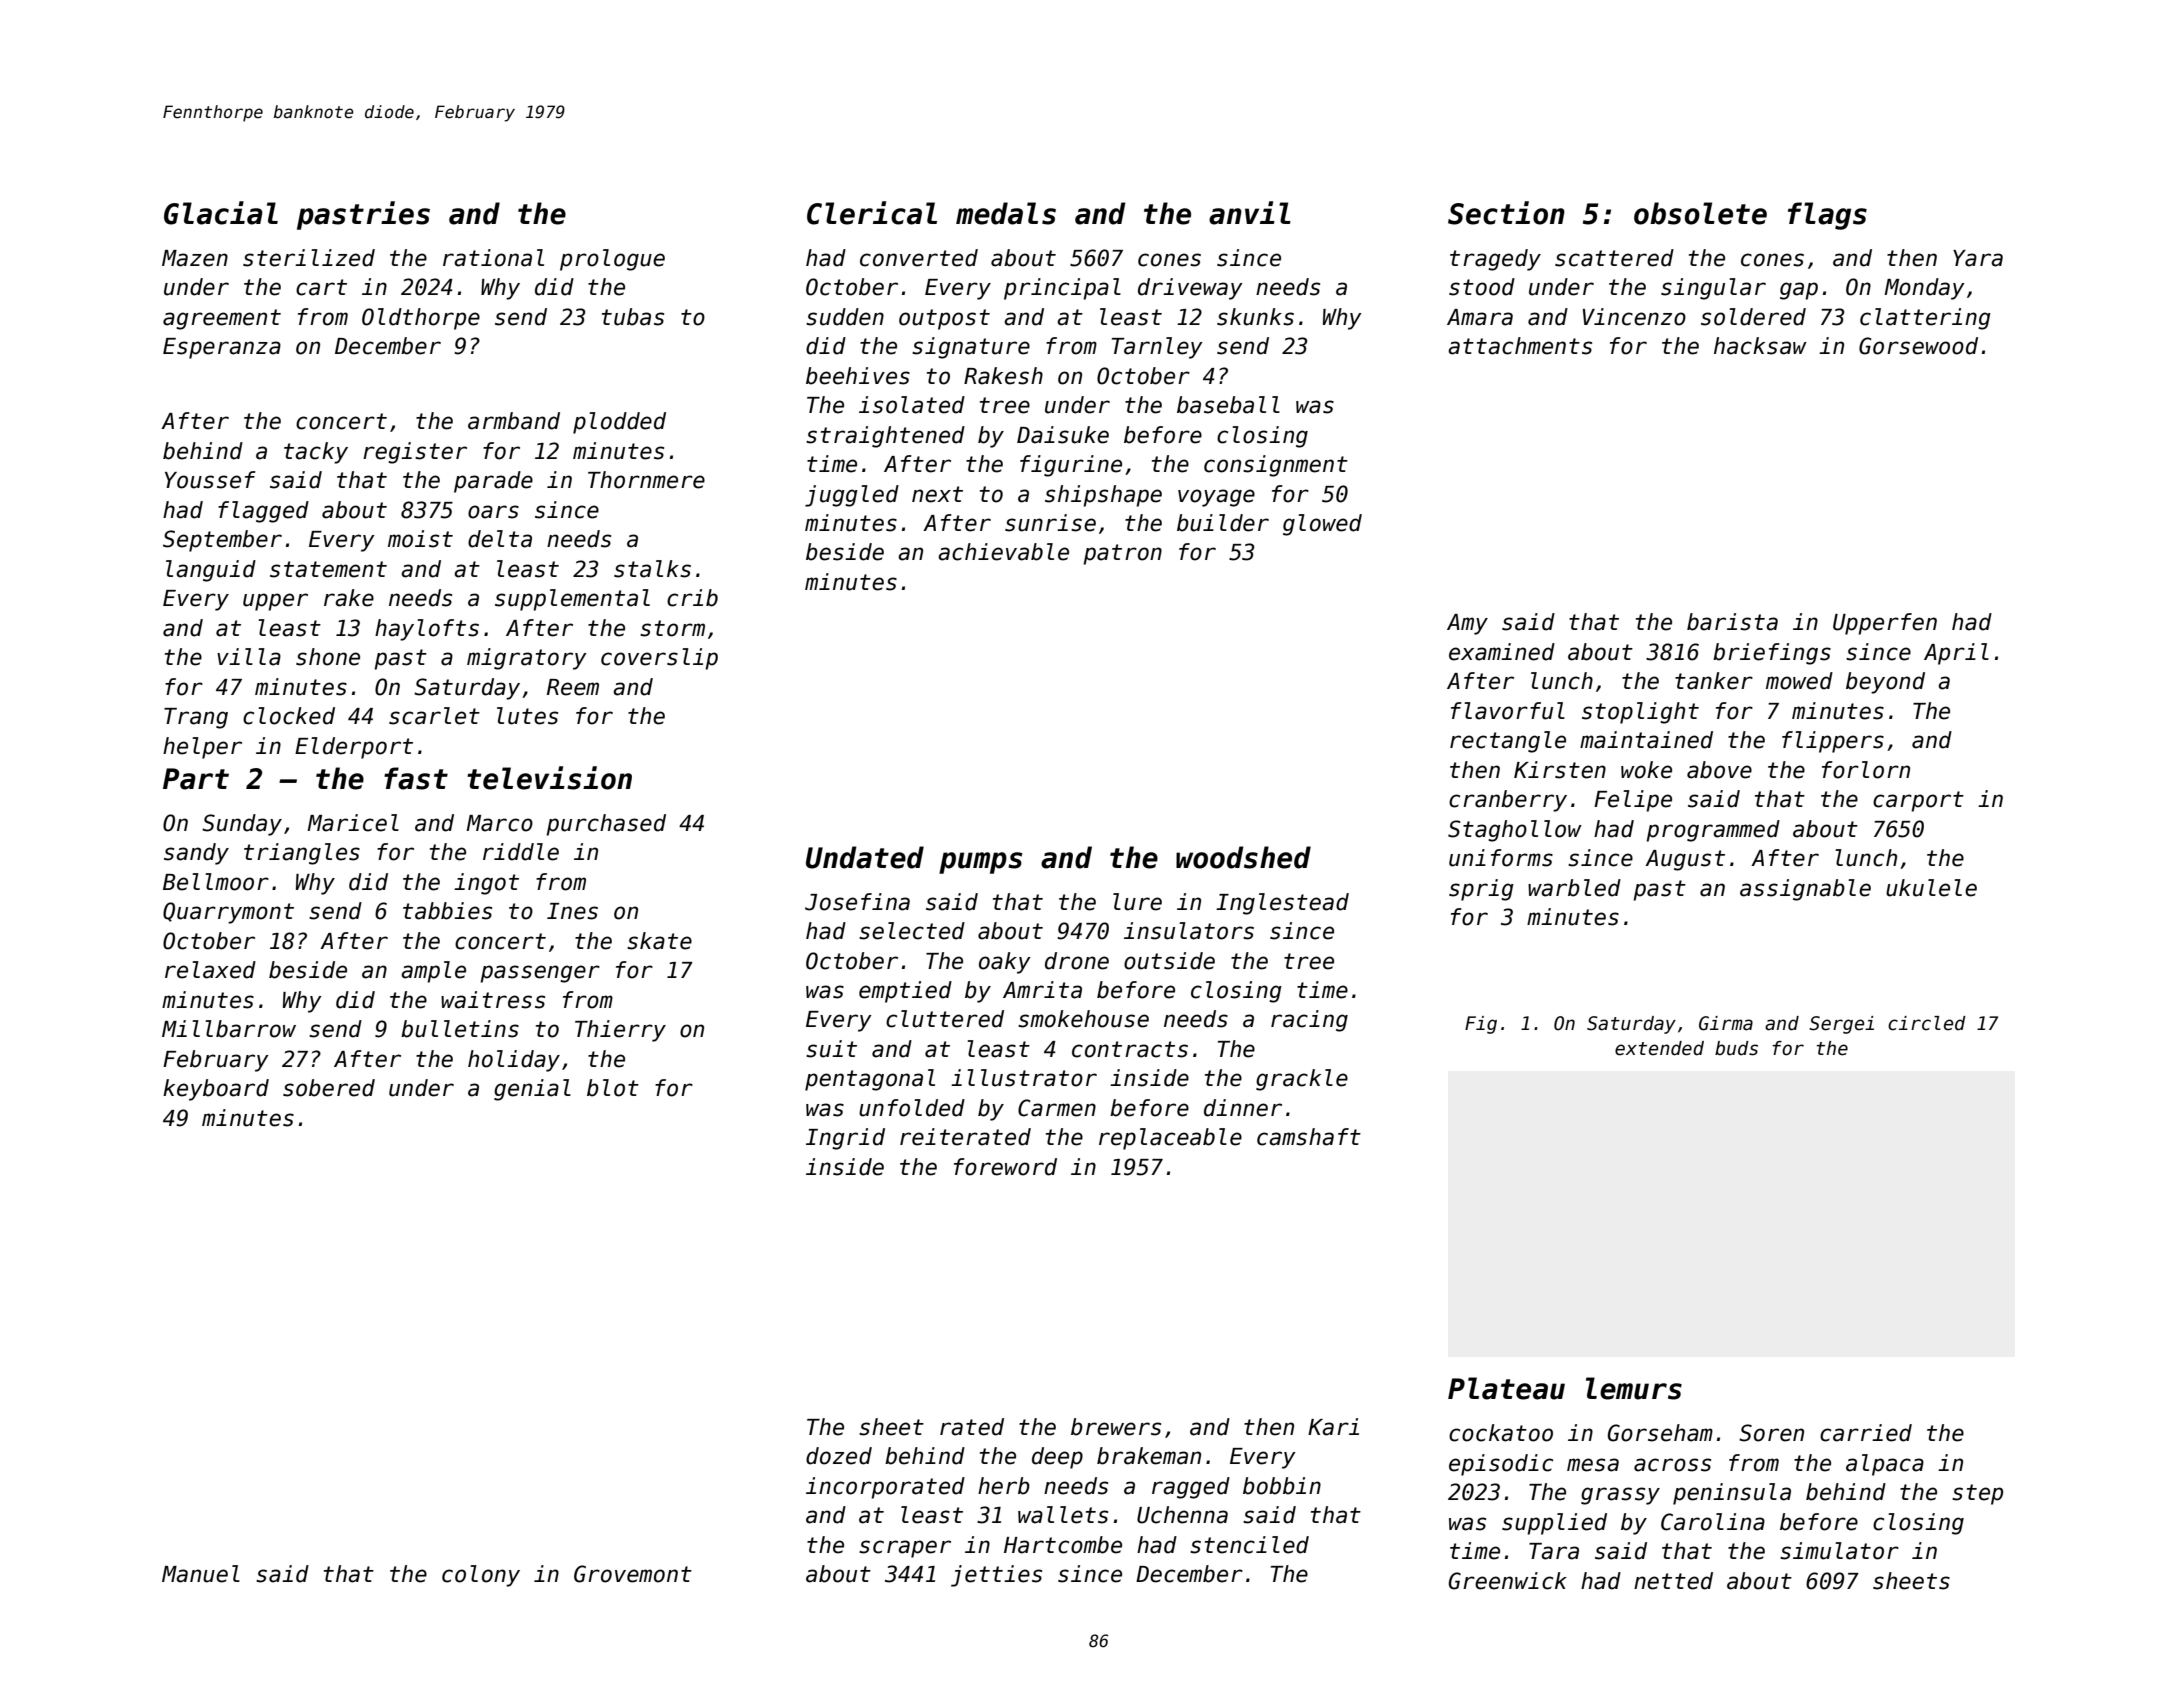 Image resolution: width=2178 pixels, height=1683 pixels. I want to click on Esperanza, so click(222, 348).
